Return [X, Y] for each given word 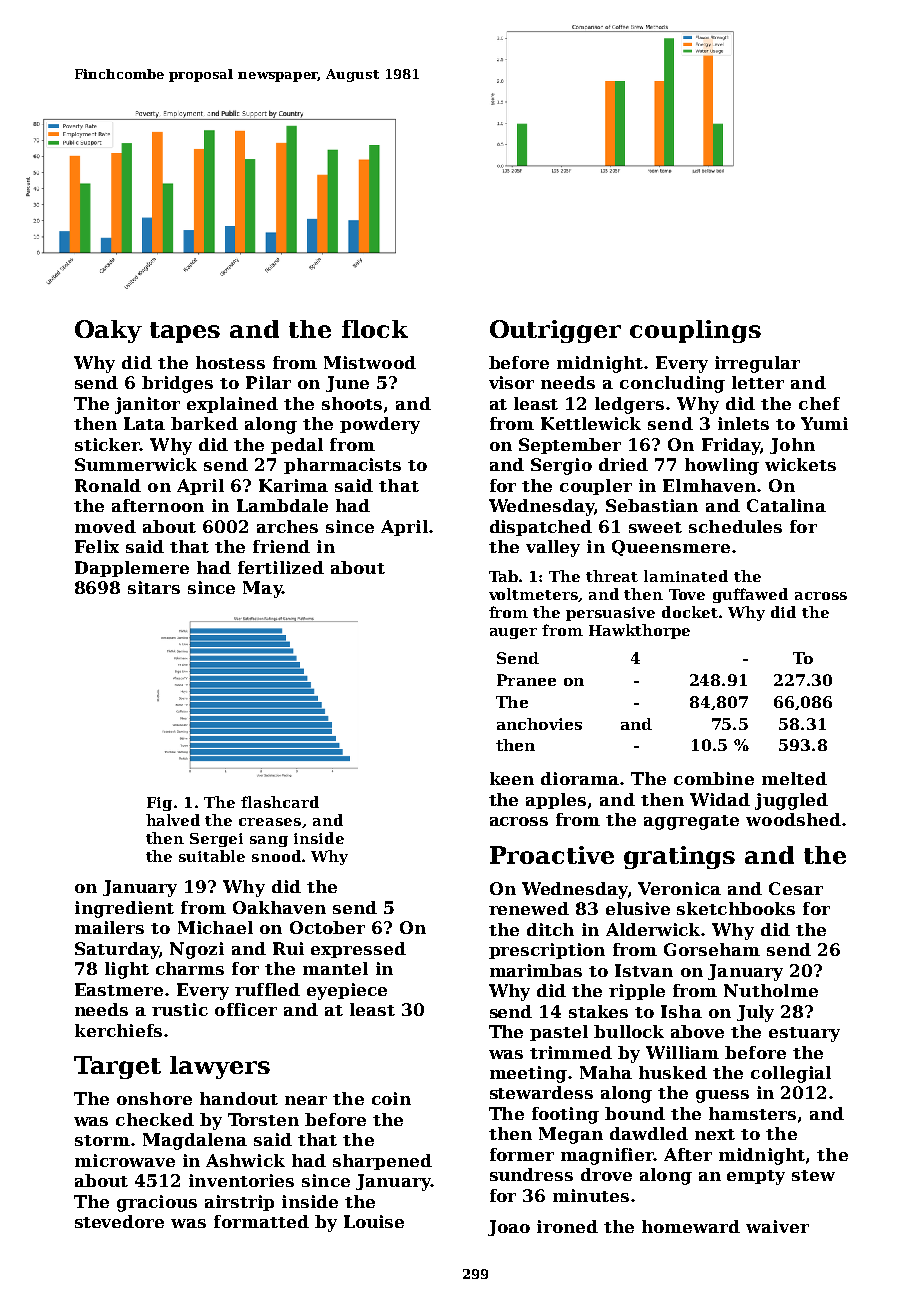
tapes [185, 332]
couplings [695, 331]
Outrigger [555, 331]
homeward [691, 1226]
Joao [509, 1228]
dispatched [541, 528]
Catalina [786, 505]
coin [391, 1098]
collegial [791, 1074]
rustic [180, 1009]
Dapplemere [132, 569]
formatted [261, 1221]
